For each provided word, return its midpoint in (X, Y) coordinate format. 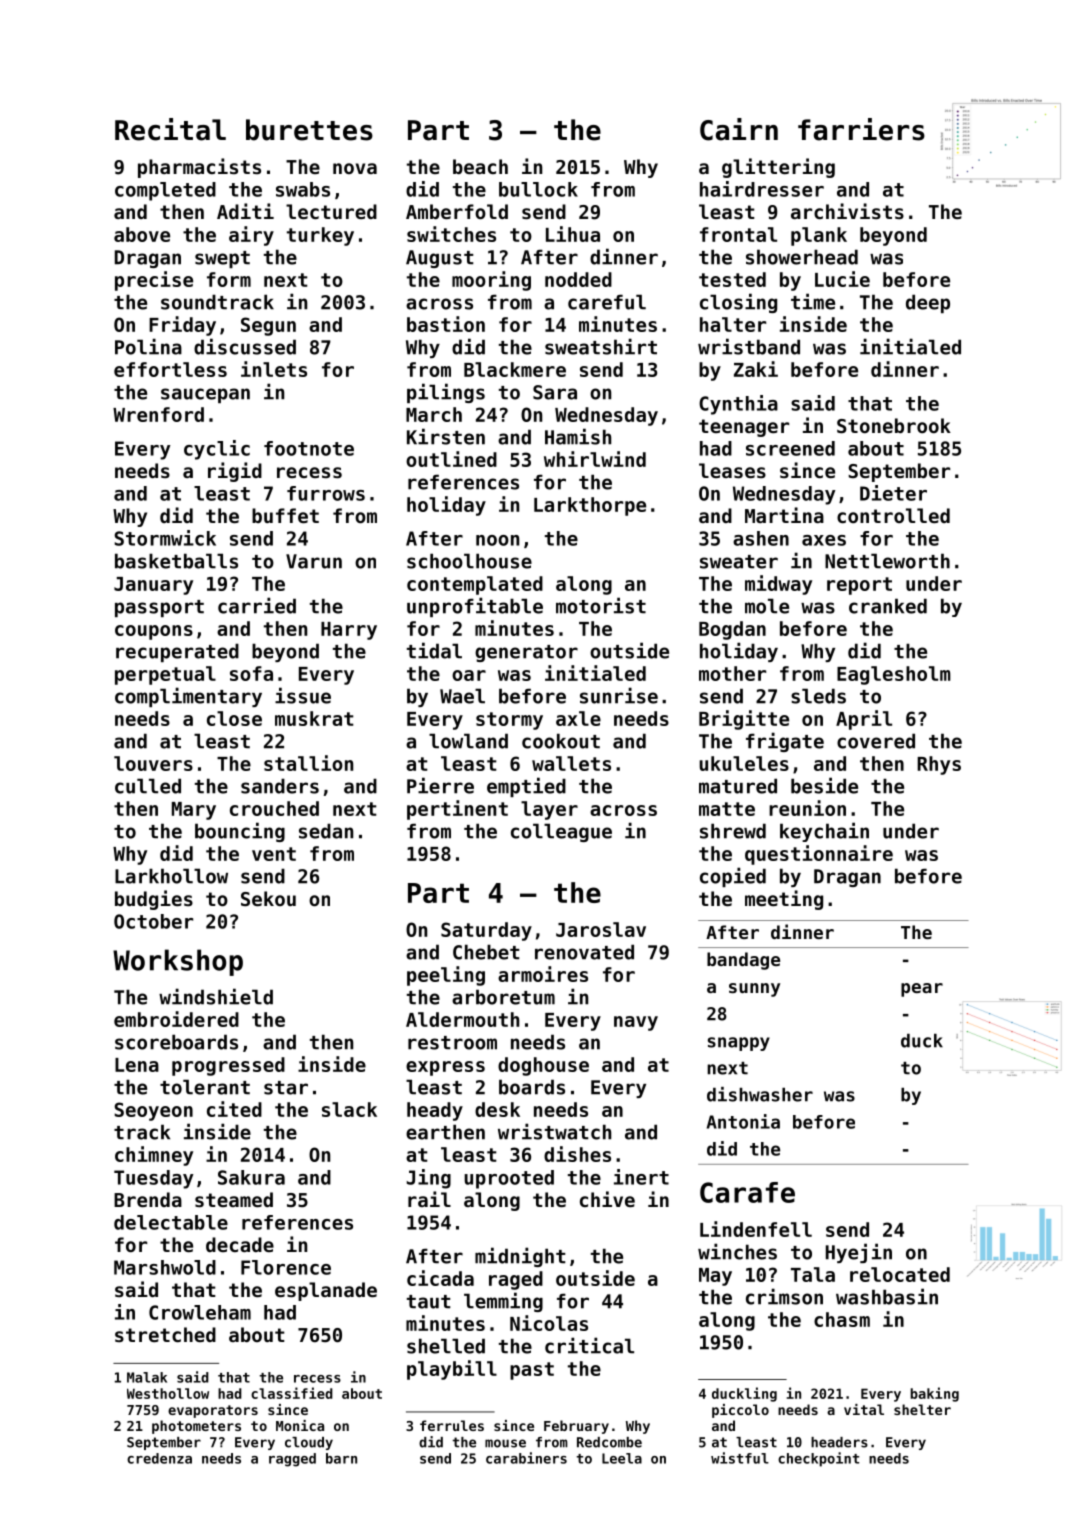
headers (839, 1442)
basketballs (176, 561)
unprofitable (475, 607)
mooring (491, 281)
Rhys (939, 765)
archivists (847, 211)
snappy (739, 1044)
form (229, 279)
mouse (505, 1443)
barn (341, 1458)
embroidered (176, 1019)
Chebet (486, 952)
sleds (818, 696)
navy (636, 1023)
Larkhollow (171, 876)
